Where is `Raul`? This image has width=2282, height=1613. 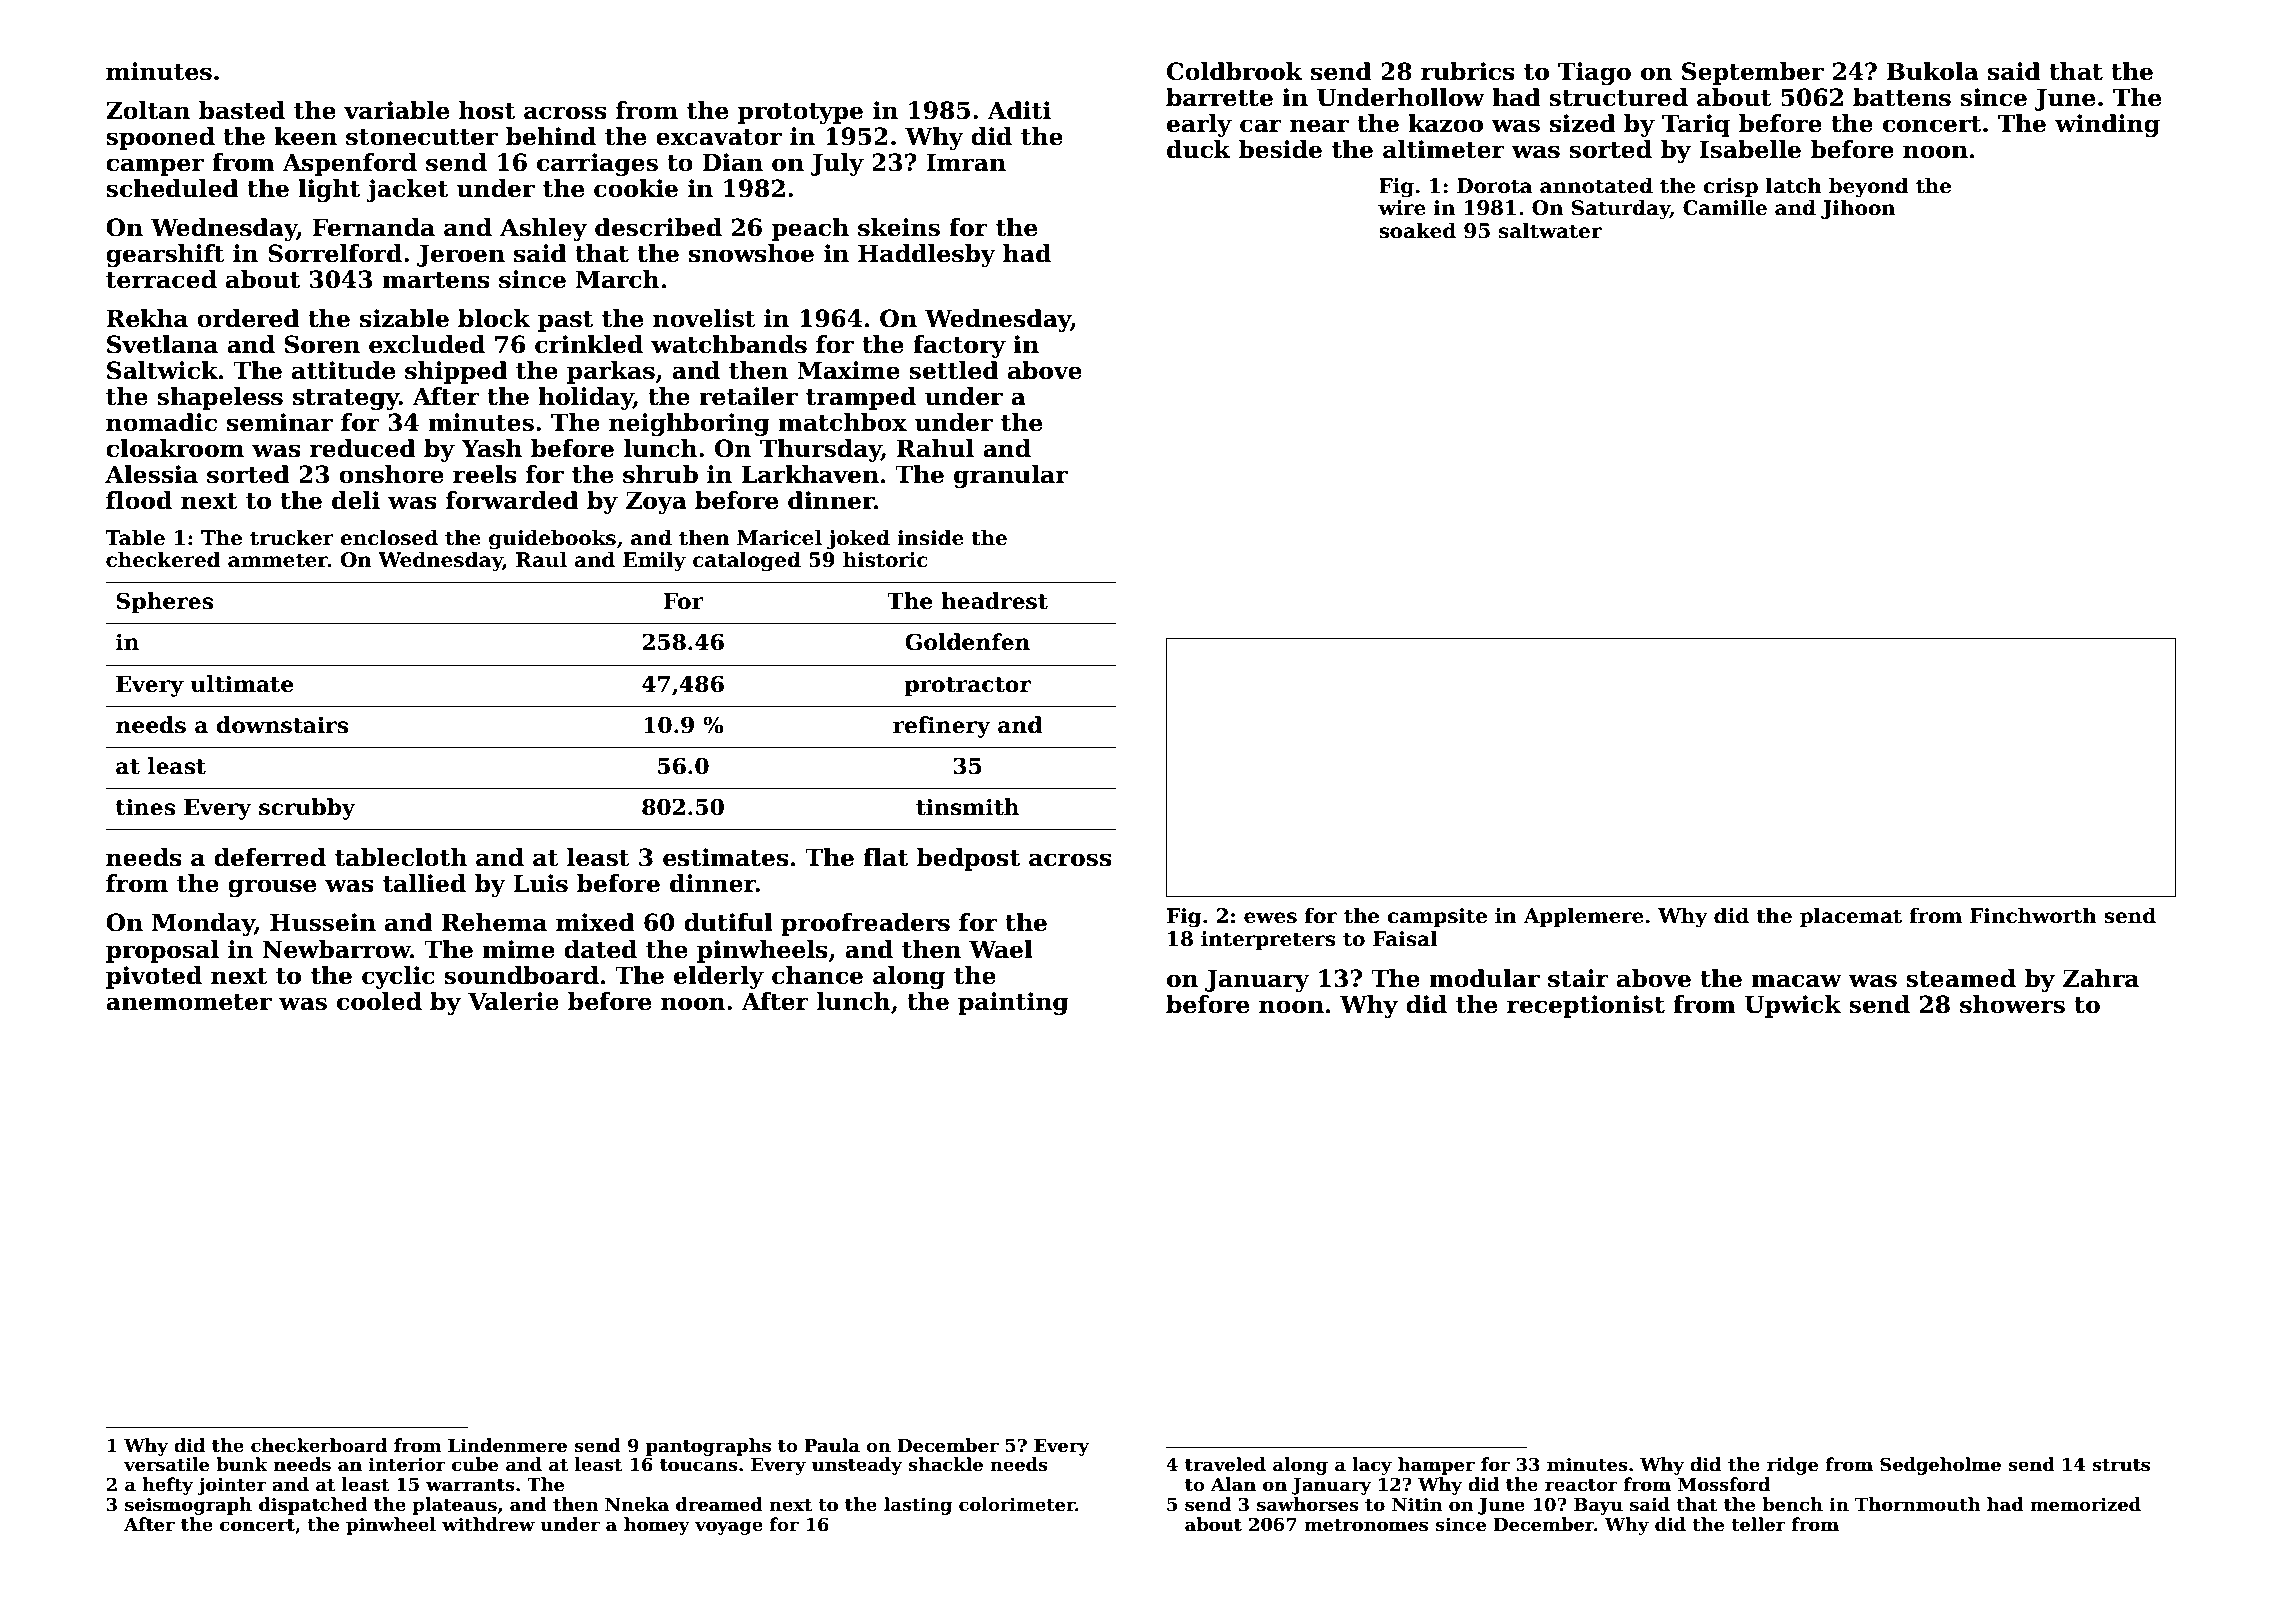 Raul is located at coordinates (541, 559).
